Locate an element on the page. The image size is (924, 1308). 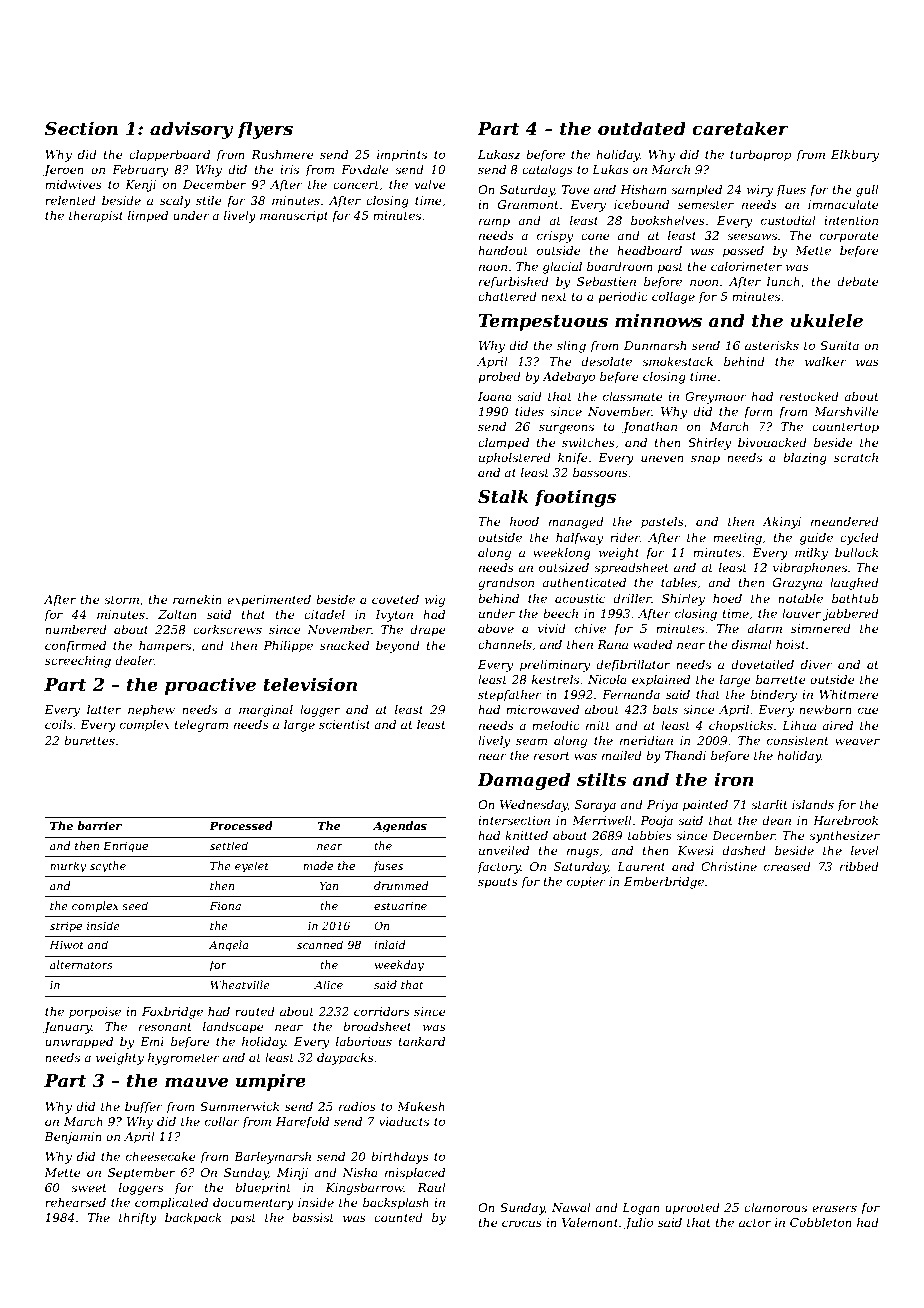
uneven is located at coordinates (662, 458).
